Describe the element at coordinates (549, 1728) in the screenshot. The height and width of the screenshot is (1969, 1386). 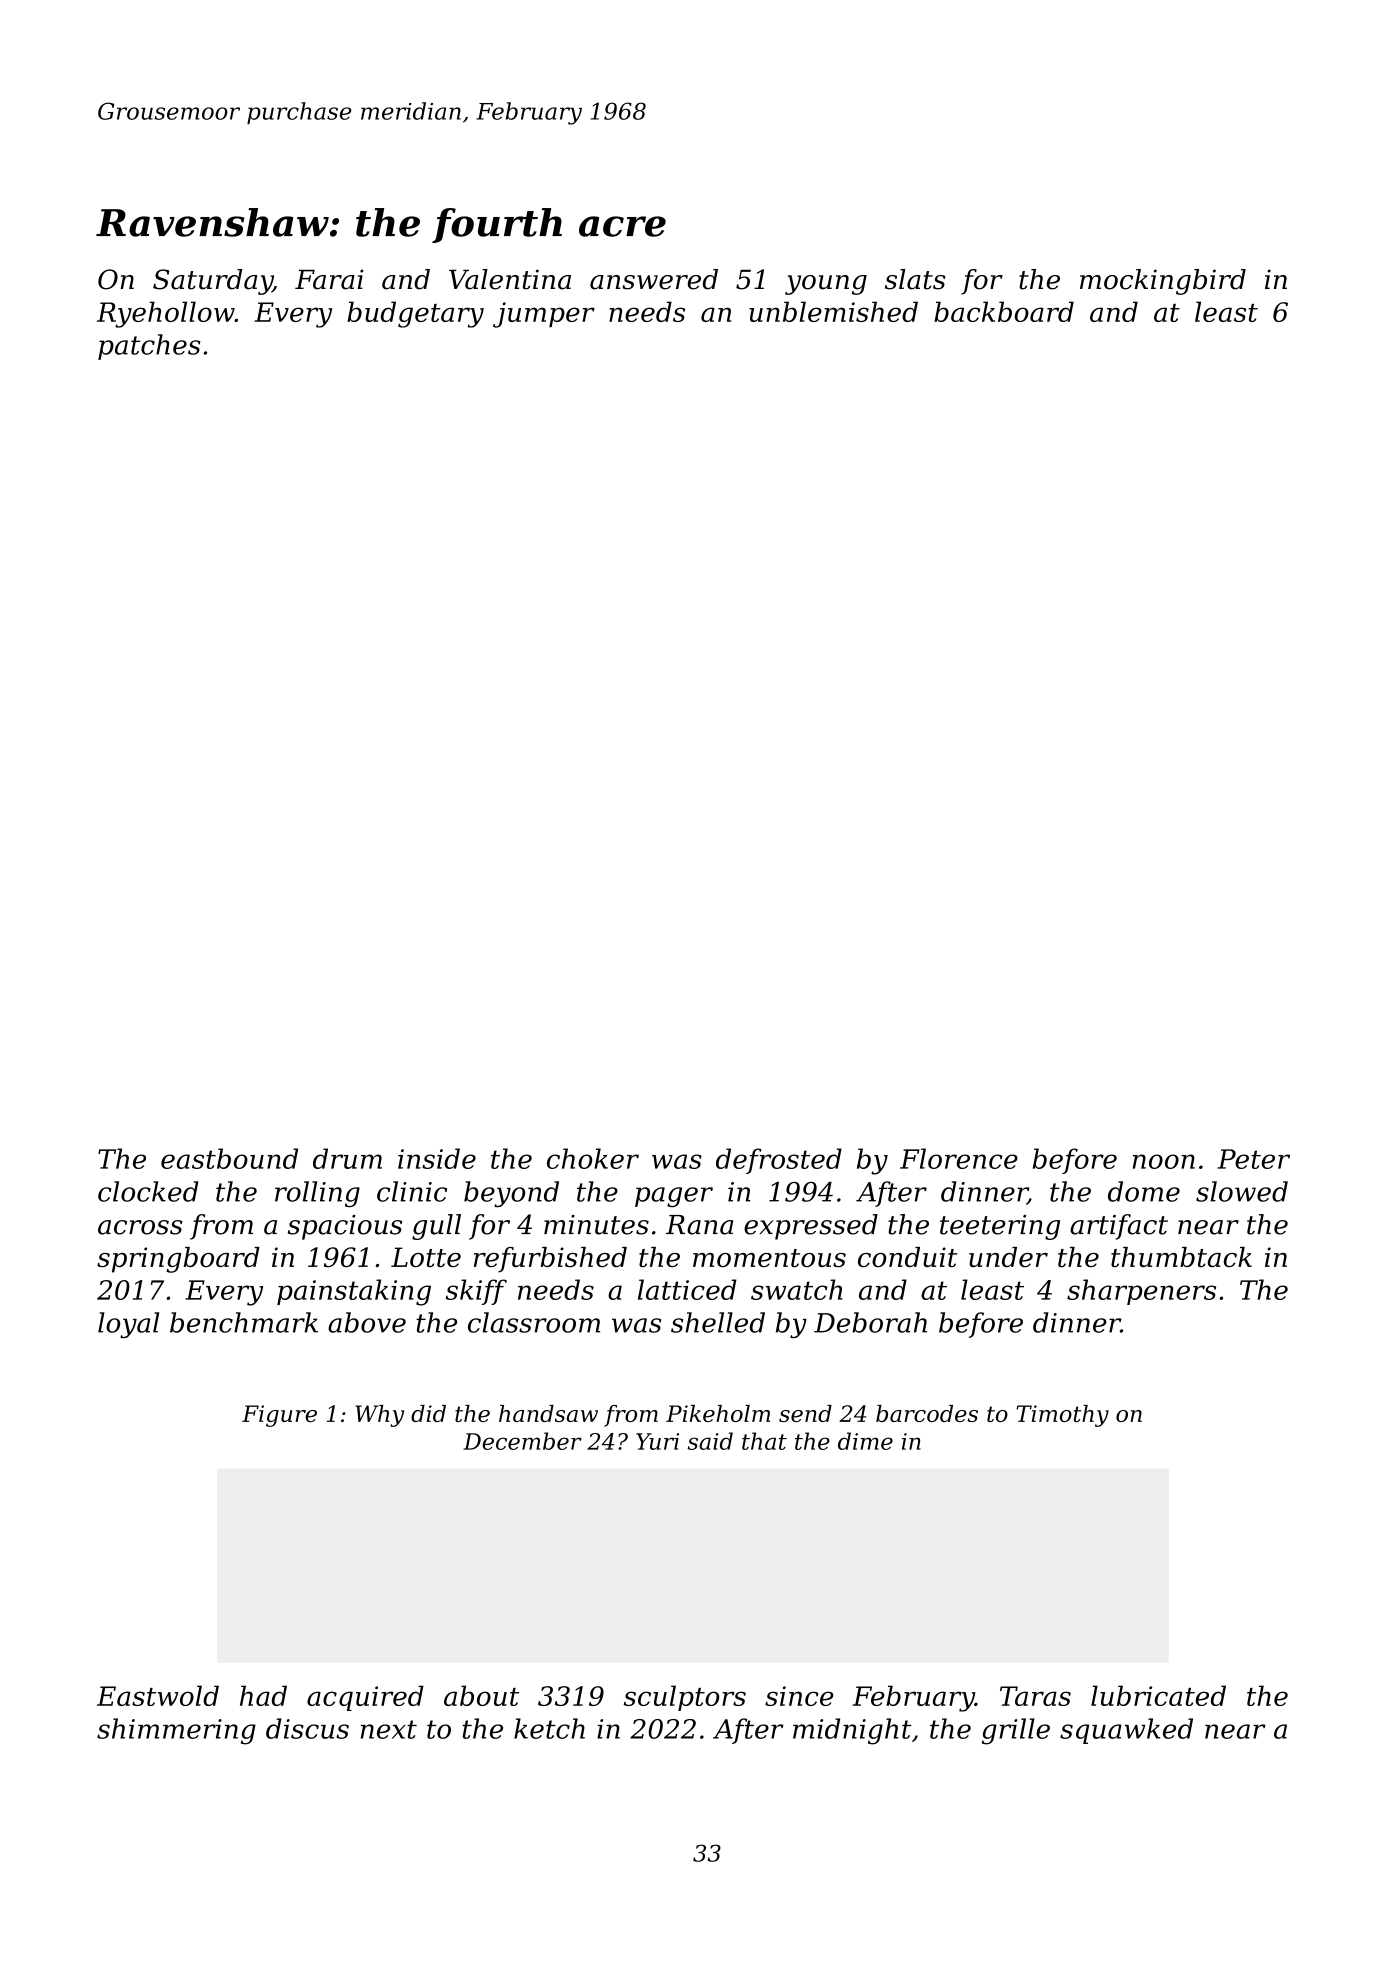
I see `ketch` at that location.
